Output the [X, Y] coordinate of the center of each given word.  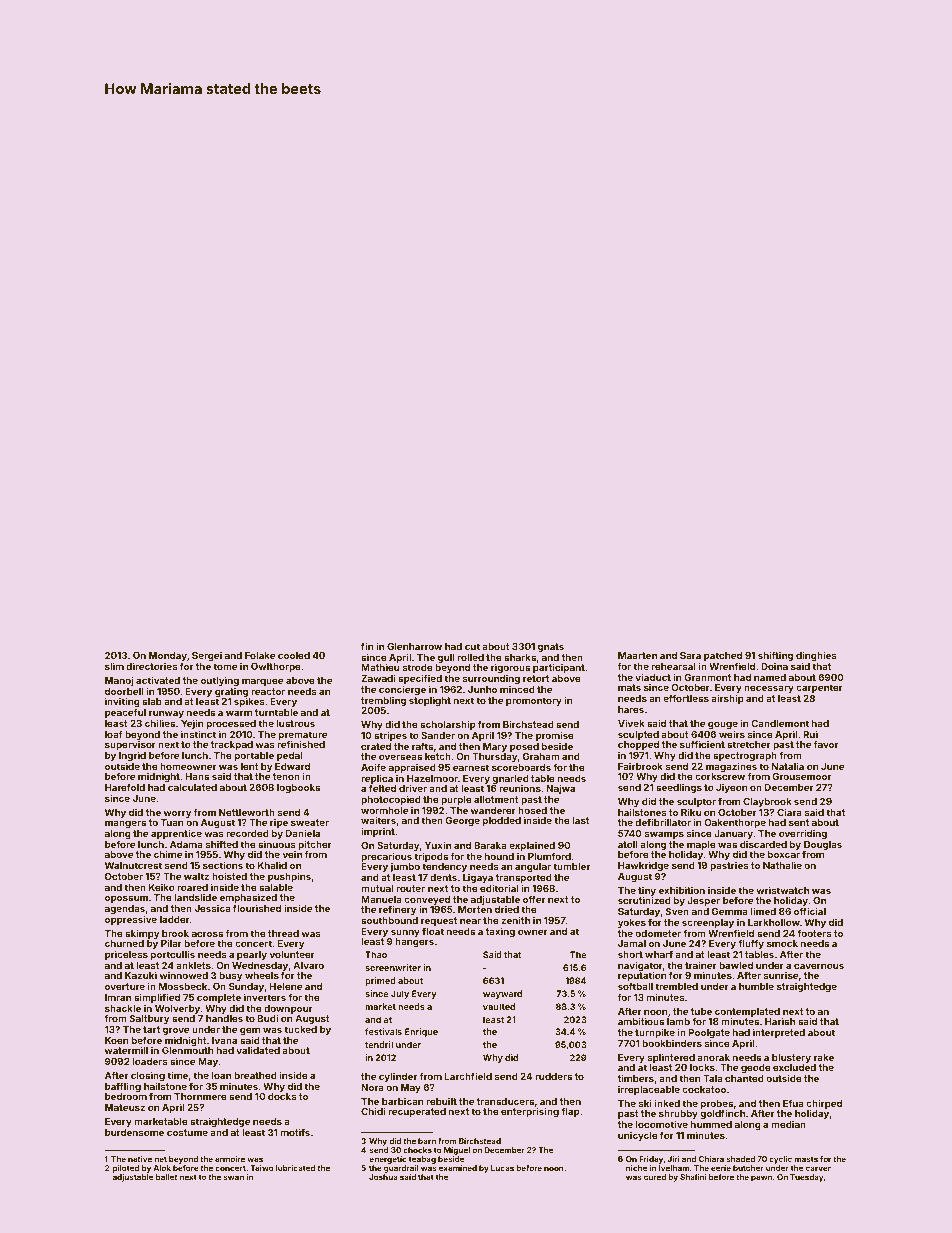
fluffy [751, 944]
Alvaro [308, 965]
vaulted [499, 1006]
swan [234, 1177]
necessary [769, 689]
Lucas [502, 1168]
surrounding [491, 679]
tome [225, 666]
